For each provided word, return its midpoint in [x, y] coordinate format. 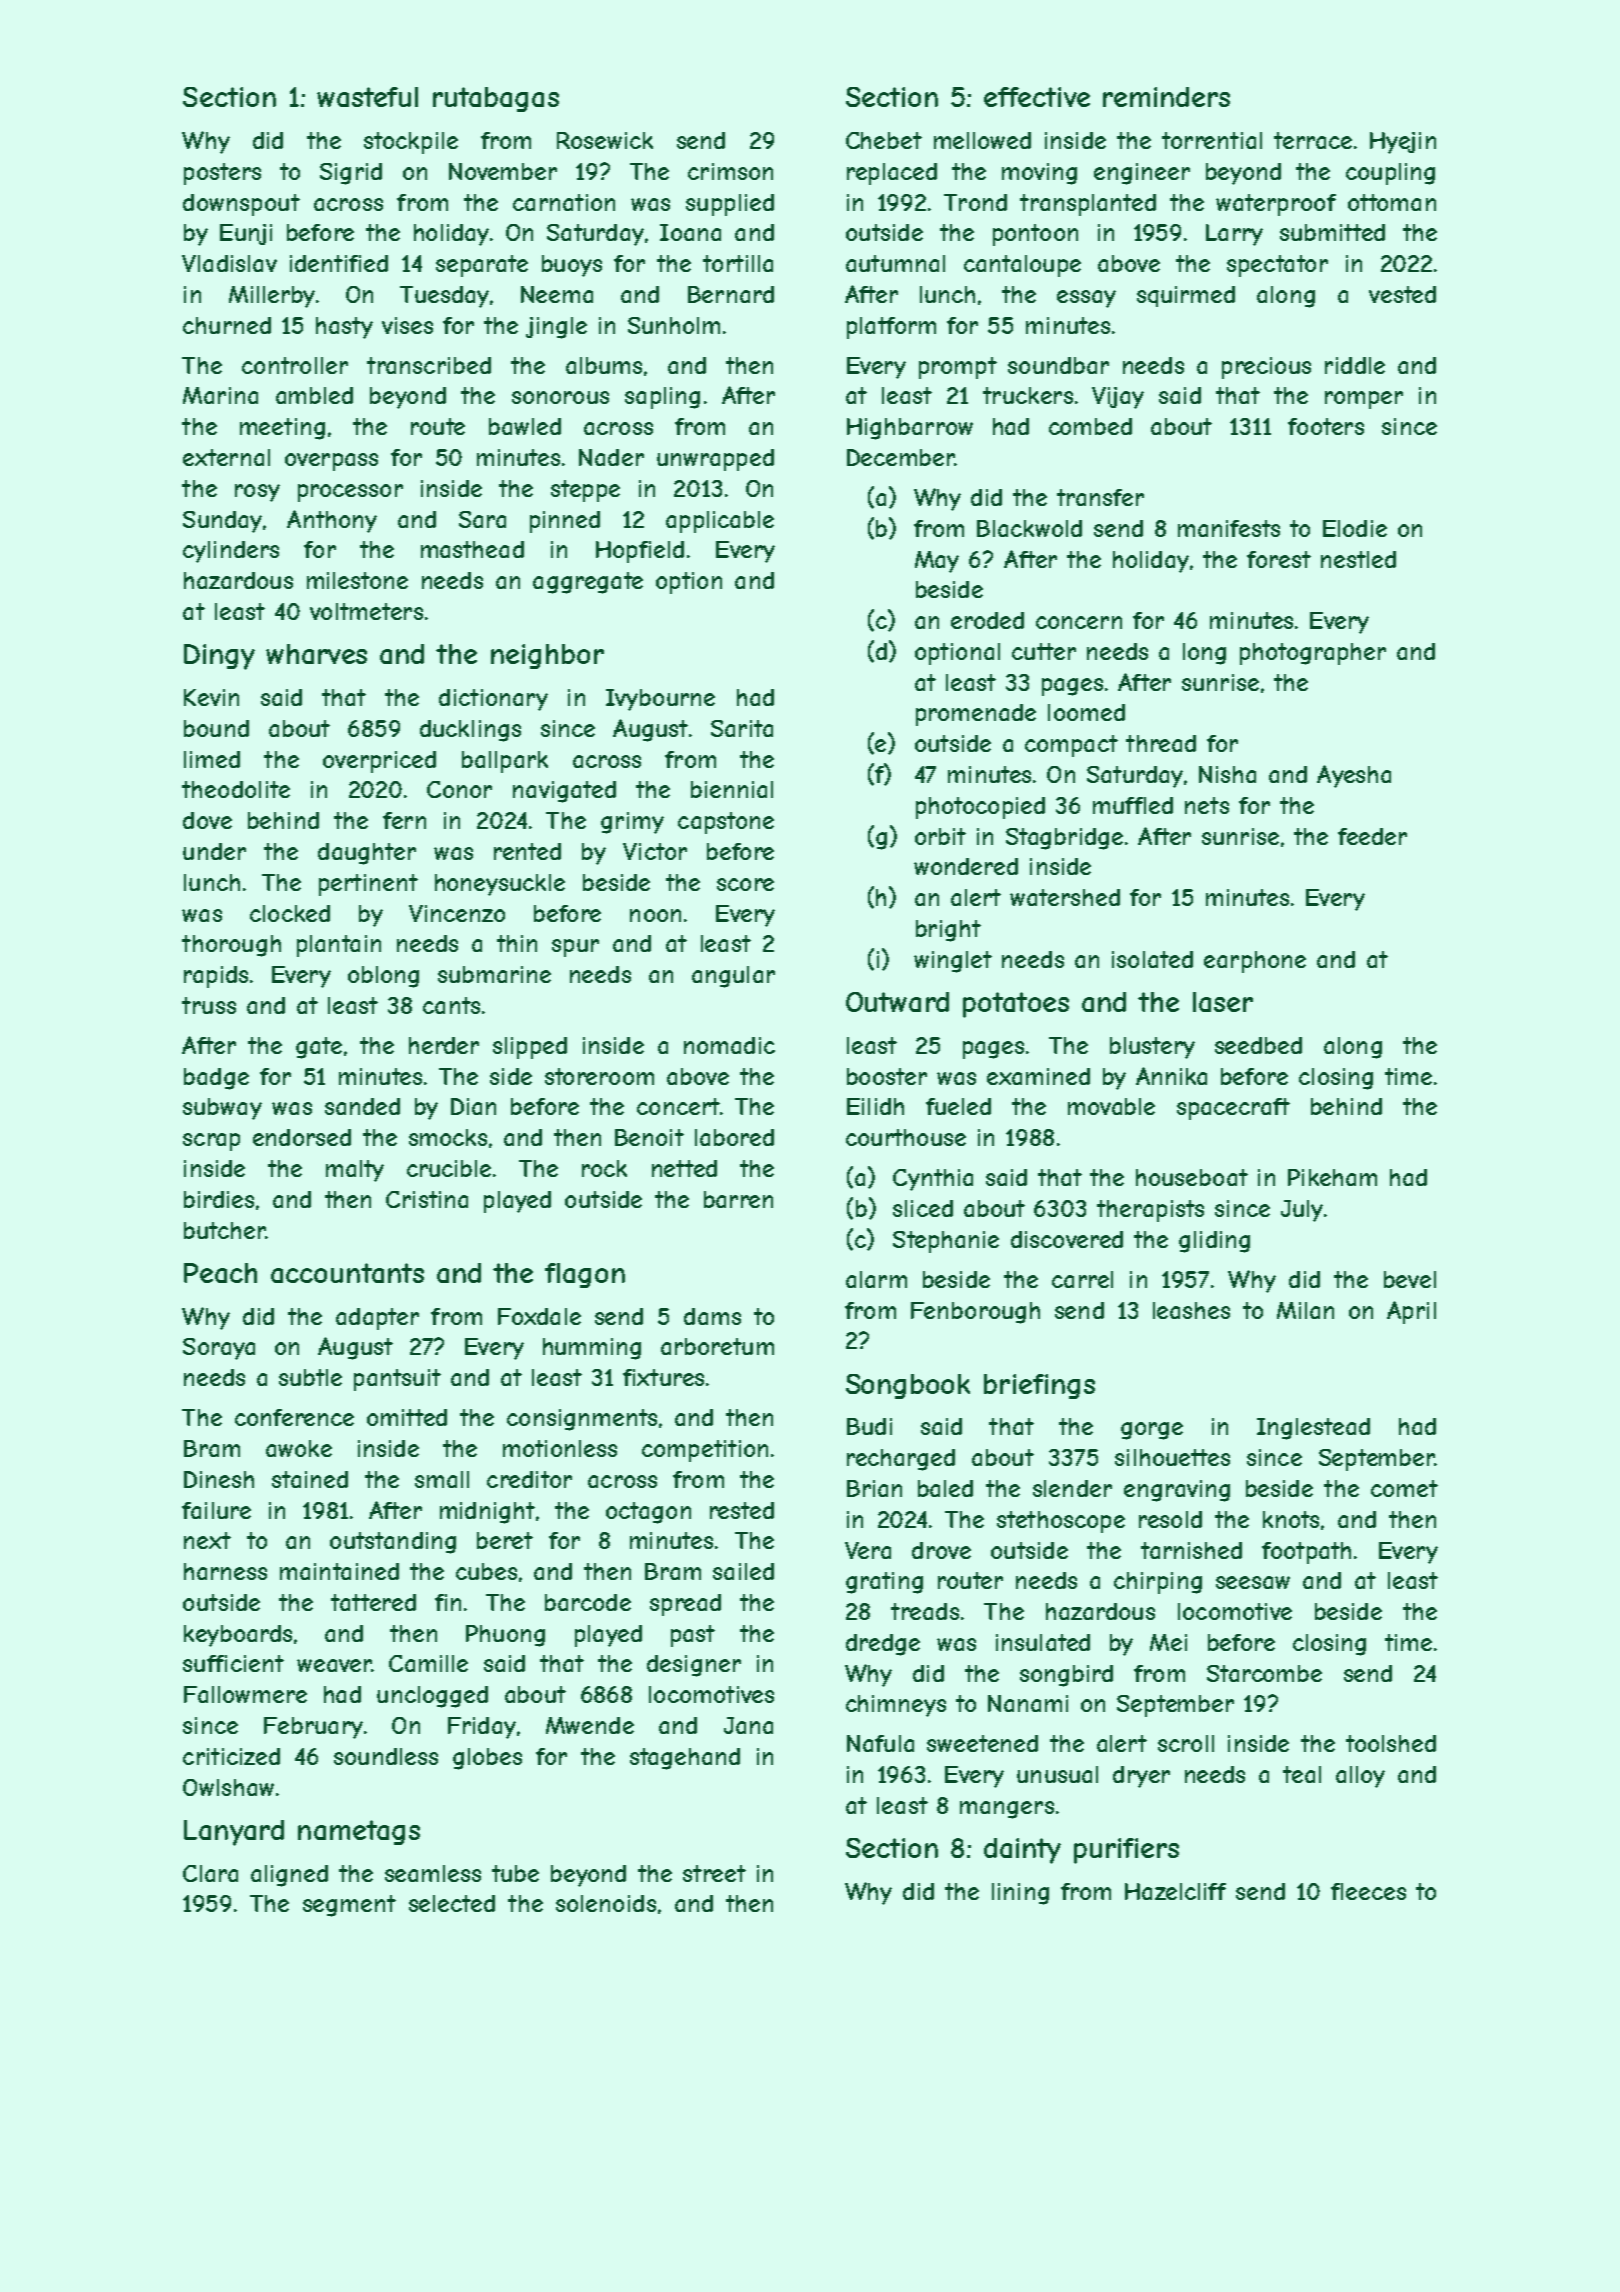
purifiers [1126, 1851]
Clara [210, 1873]
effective [1037, 97]
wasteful [367, 97]
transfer [1100, 497]
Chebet [884, 140]
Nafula [880, 1743]
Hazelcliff [1175, 1891]
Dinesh [219, 1479]
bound [216, 728]
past [693, 1636]
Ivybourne [660, 700]
